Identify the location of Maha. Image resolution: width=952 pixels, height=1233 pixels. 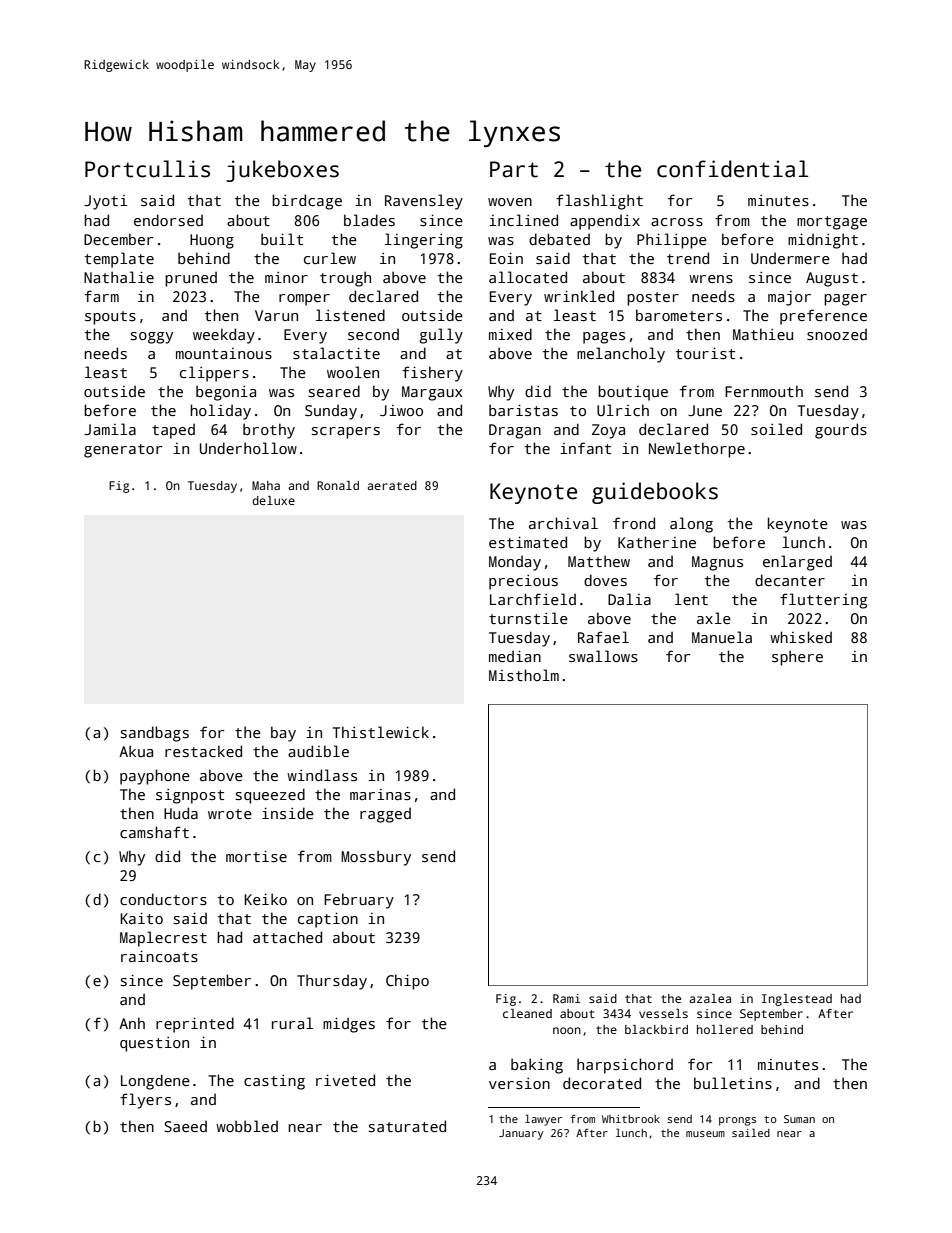
(266, 485).
